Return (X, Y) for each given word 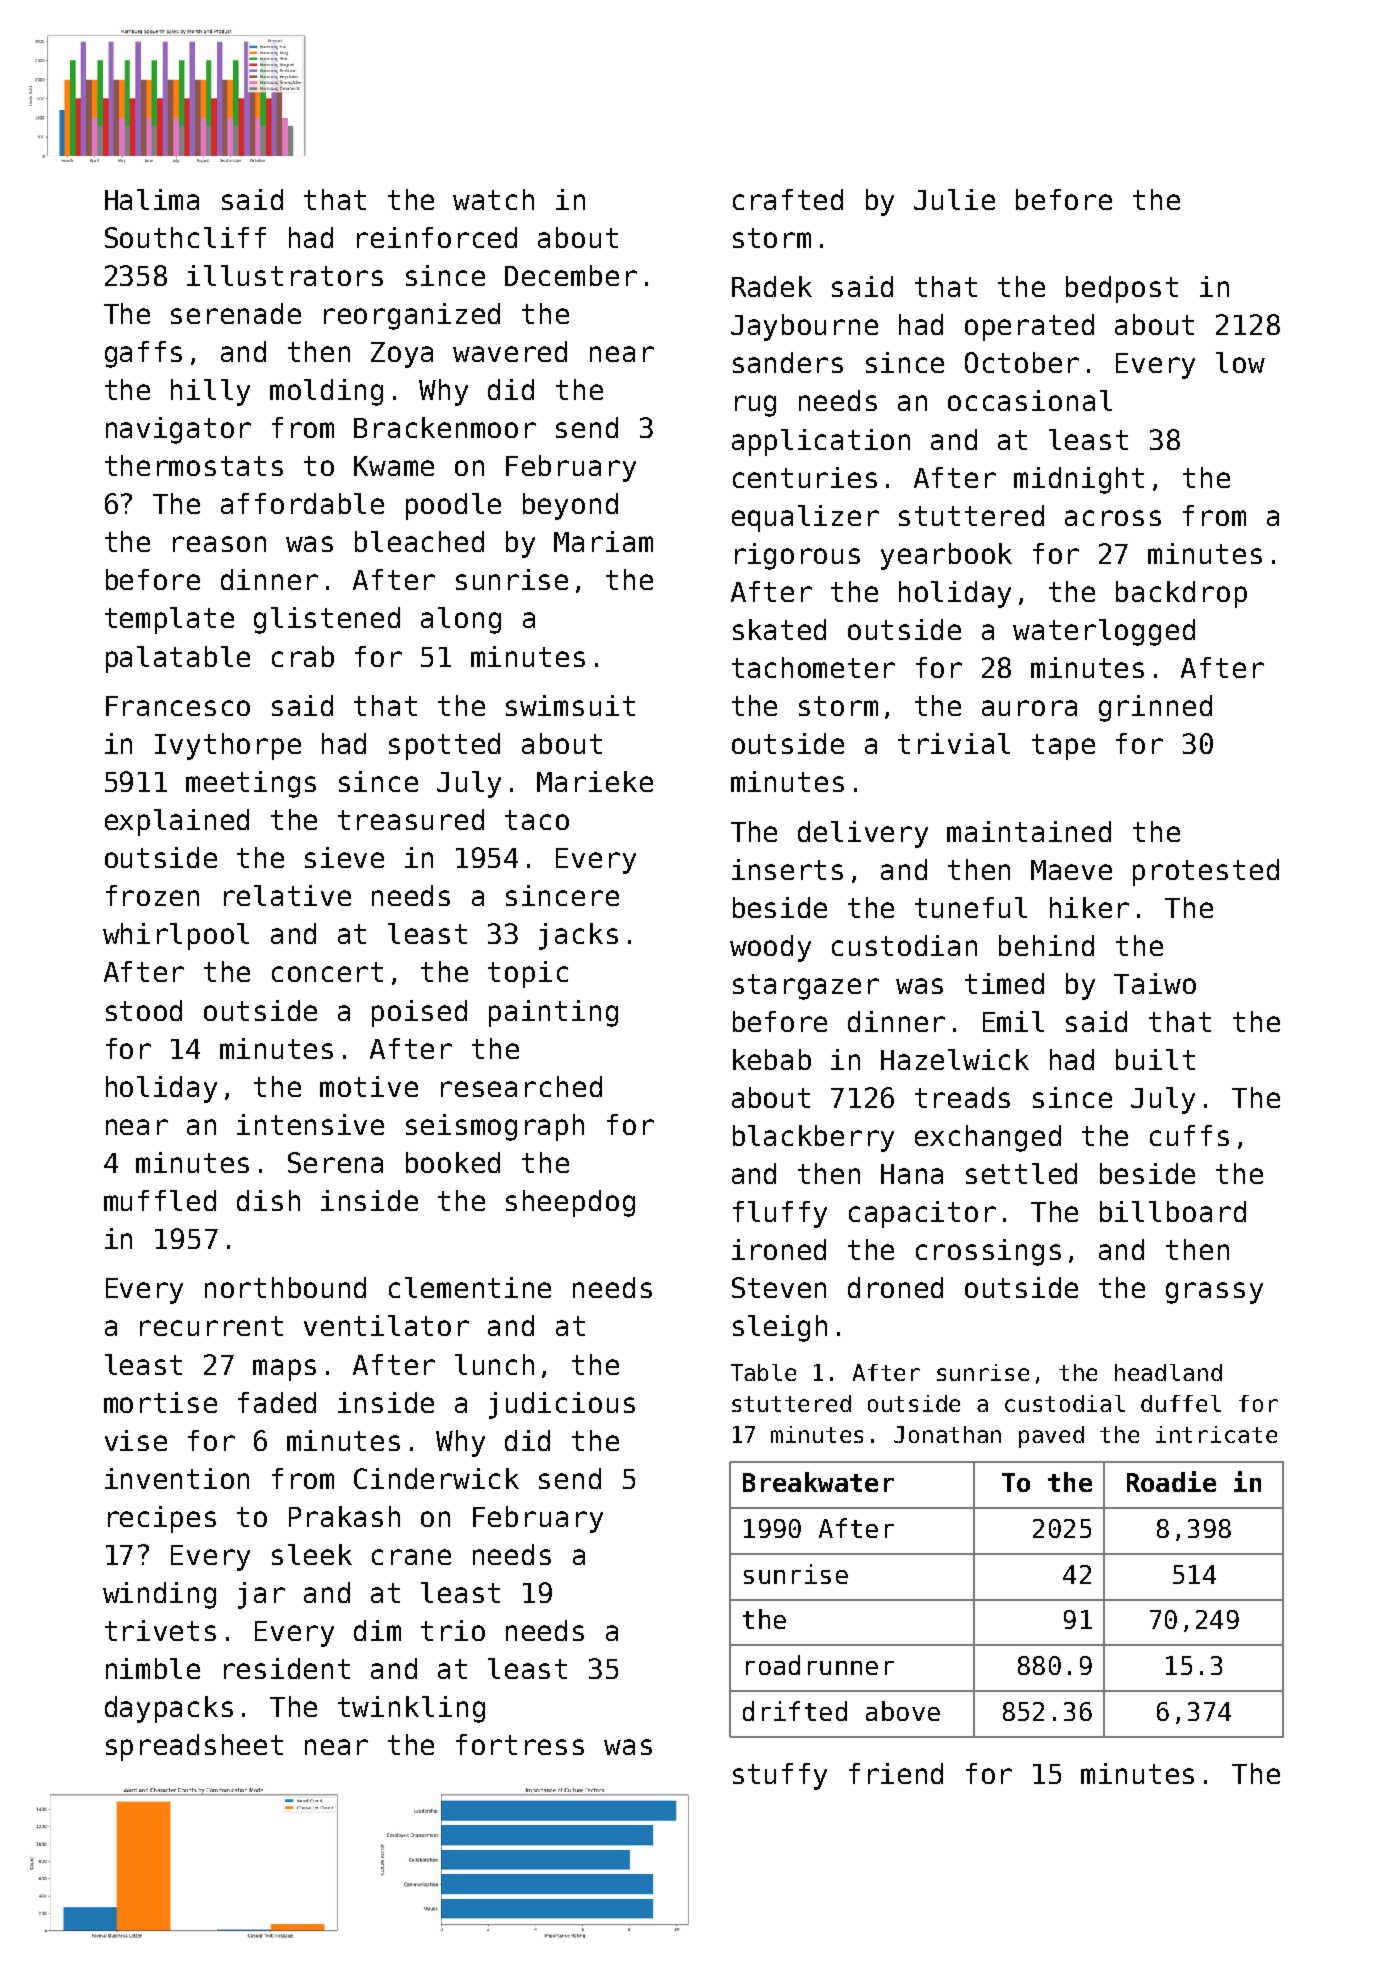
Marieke (595, 781)
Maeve (1071, 870)
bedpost (1122, 289)
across (1113, 518)
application (821, 442)
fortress (520, 1744)
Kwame (394, 466)
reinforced (437, 237)
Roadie (1171, 1481)
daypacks (169, 1709)
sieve (344, 857)
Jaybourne (804, 327)
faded (277, 1402)
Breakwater (818, 1482)
